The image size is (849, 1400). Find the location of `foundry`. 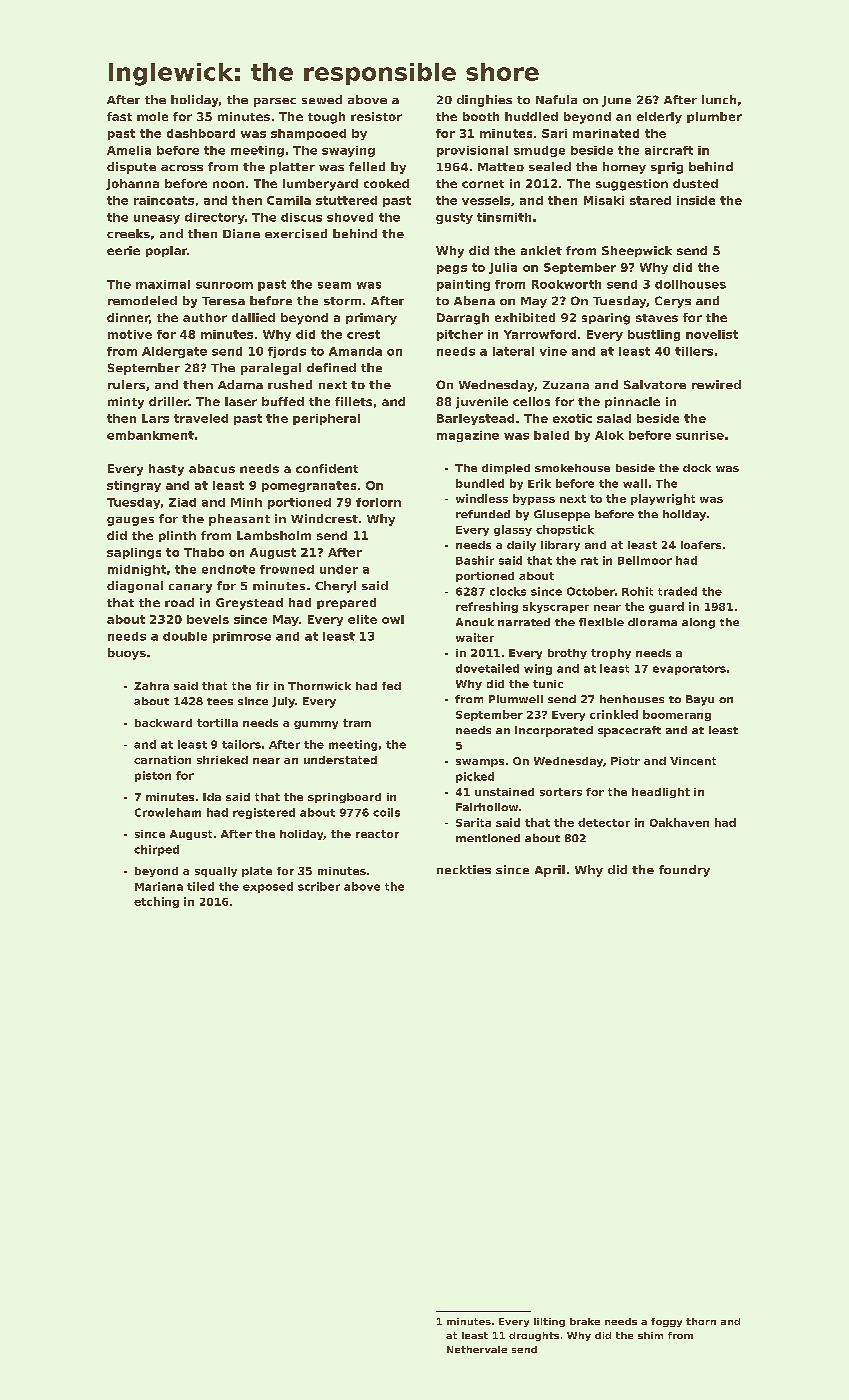

foundry is located at coordinates (684, 871).
